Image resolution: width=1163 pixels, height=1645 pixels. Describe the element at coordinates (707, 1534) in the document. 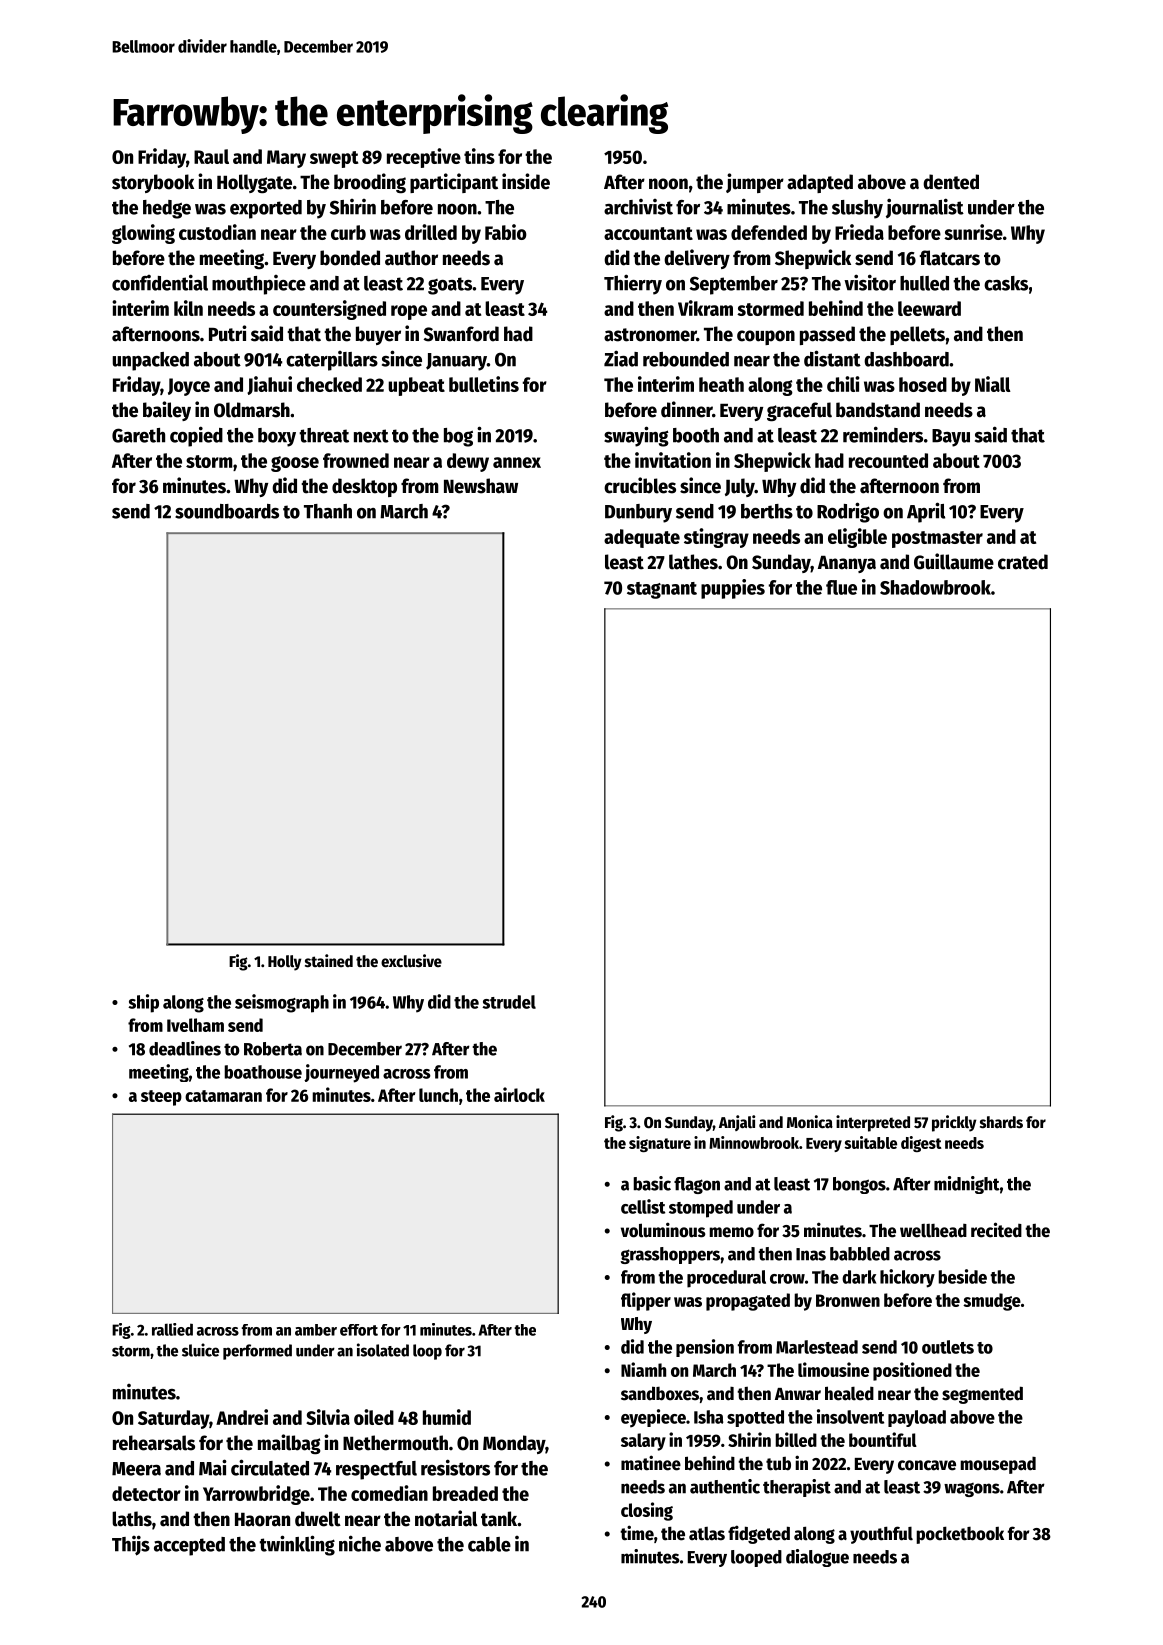

I see `atlas` at that location.
